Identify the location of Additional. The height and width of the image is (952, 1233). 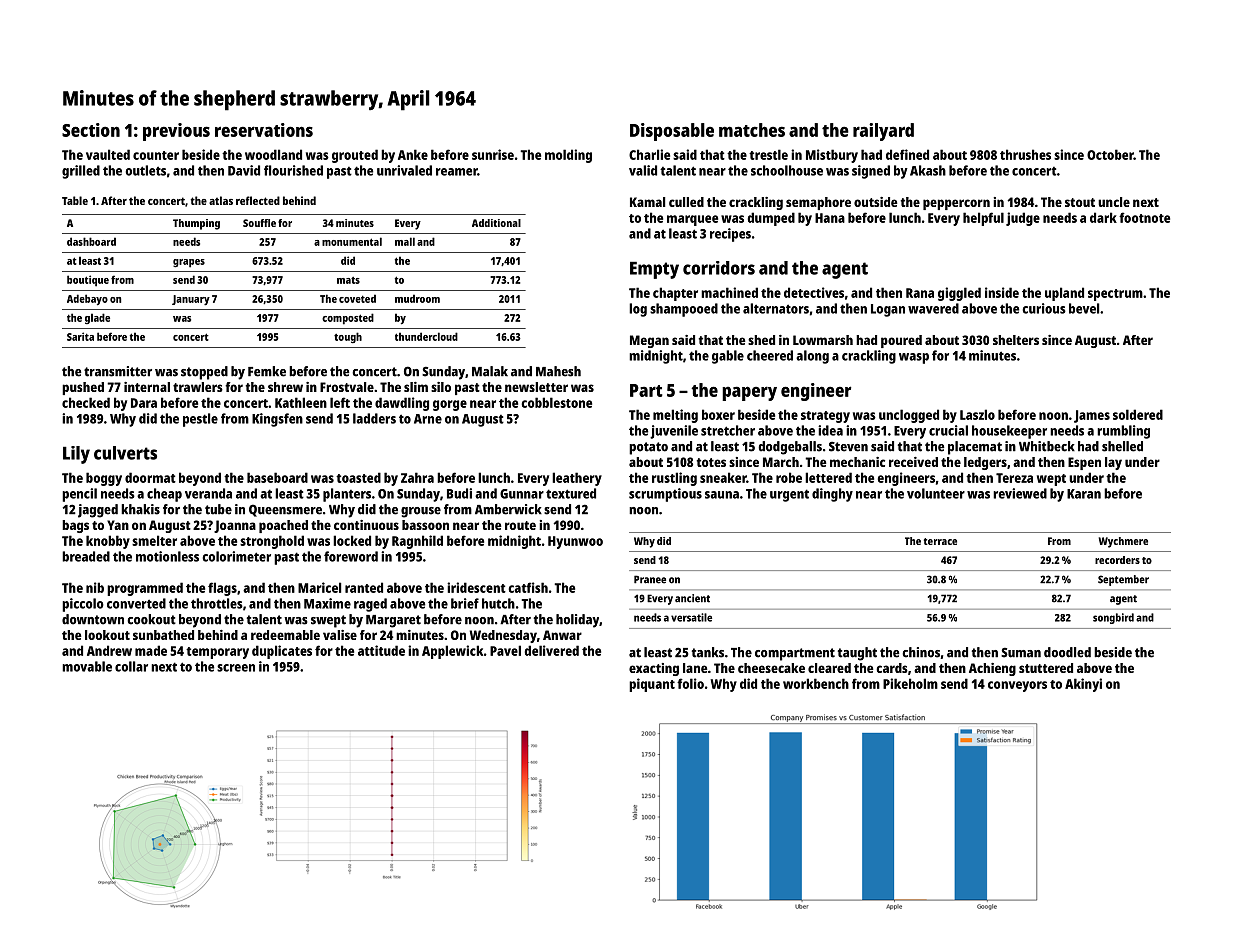
(496, 223).
